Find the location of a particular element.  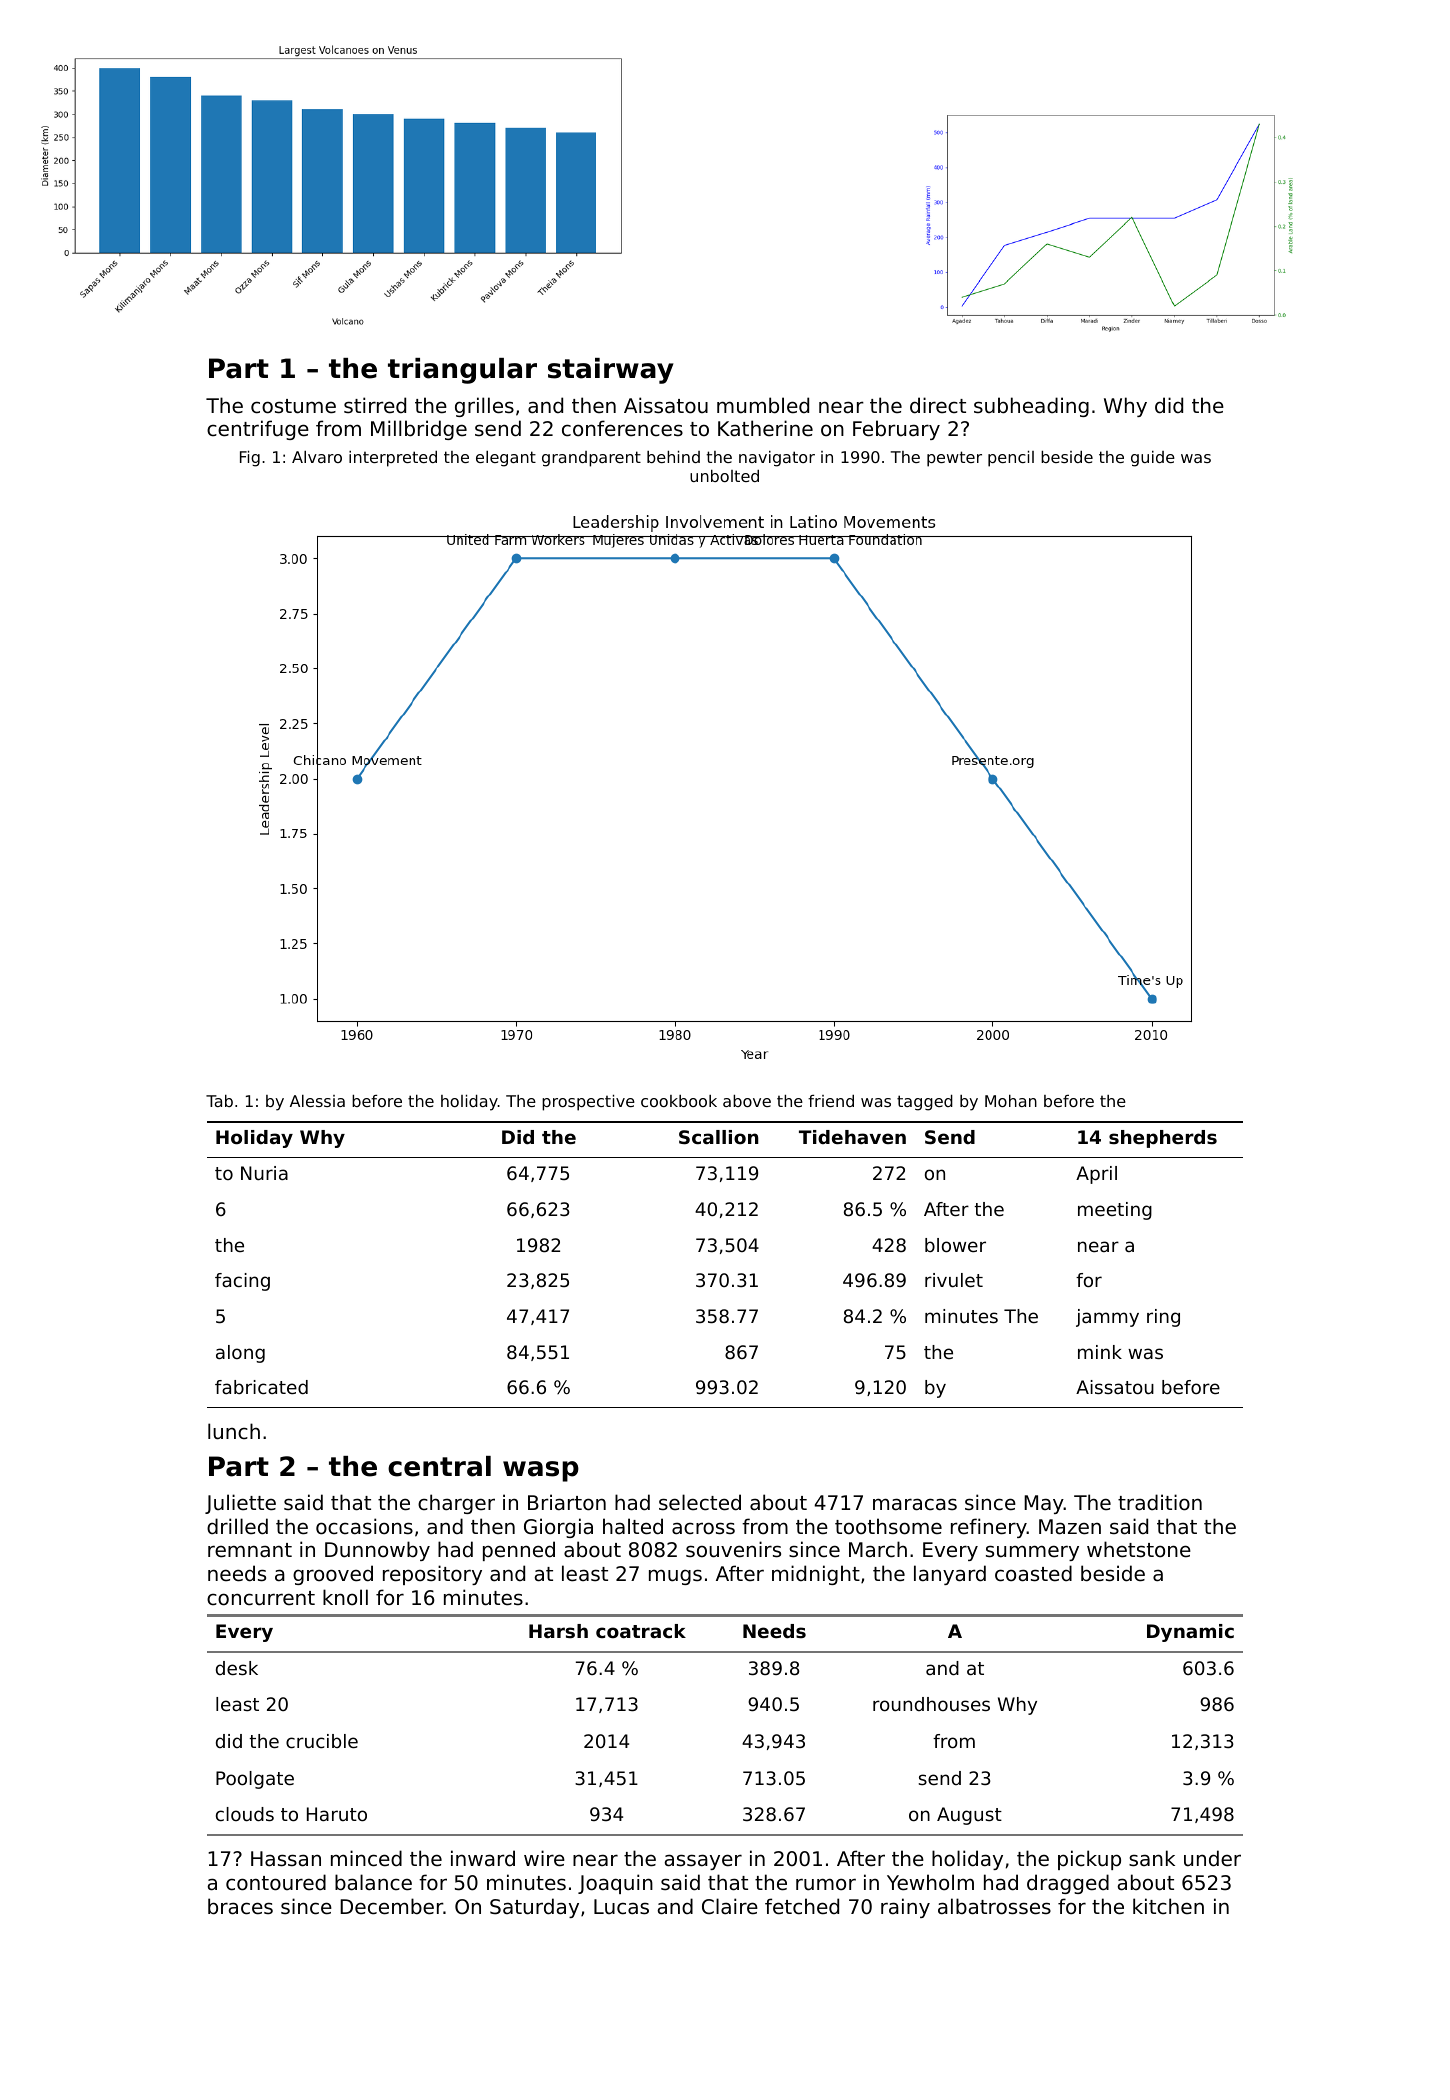

guide is located at coordinates (1153, 459).
